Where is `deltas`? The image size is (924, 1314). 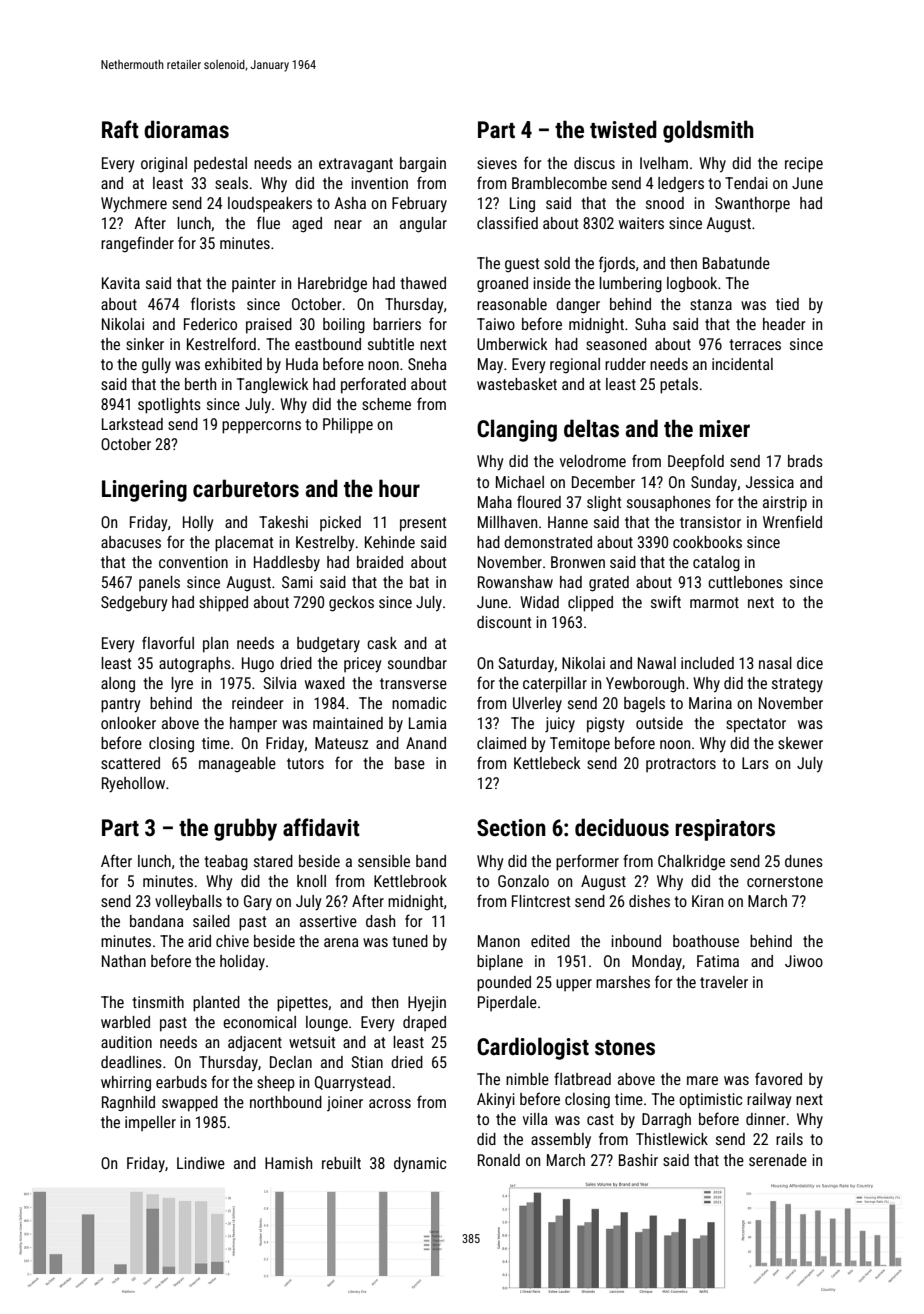 deltas is located at coordinates (591, 428).
